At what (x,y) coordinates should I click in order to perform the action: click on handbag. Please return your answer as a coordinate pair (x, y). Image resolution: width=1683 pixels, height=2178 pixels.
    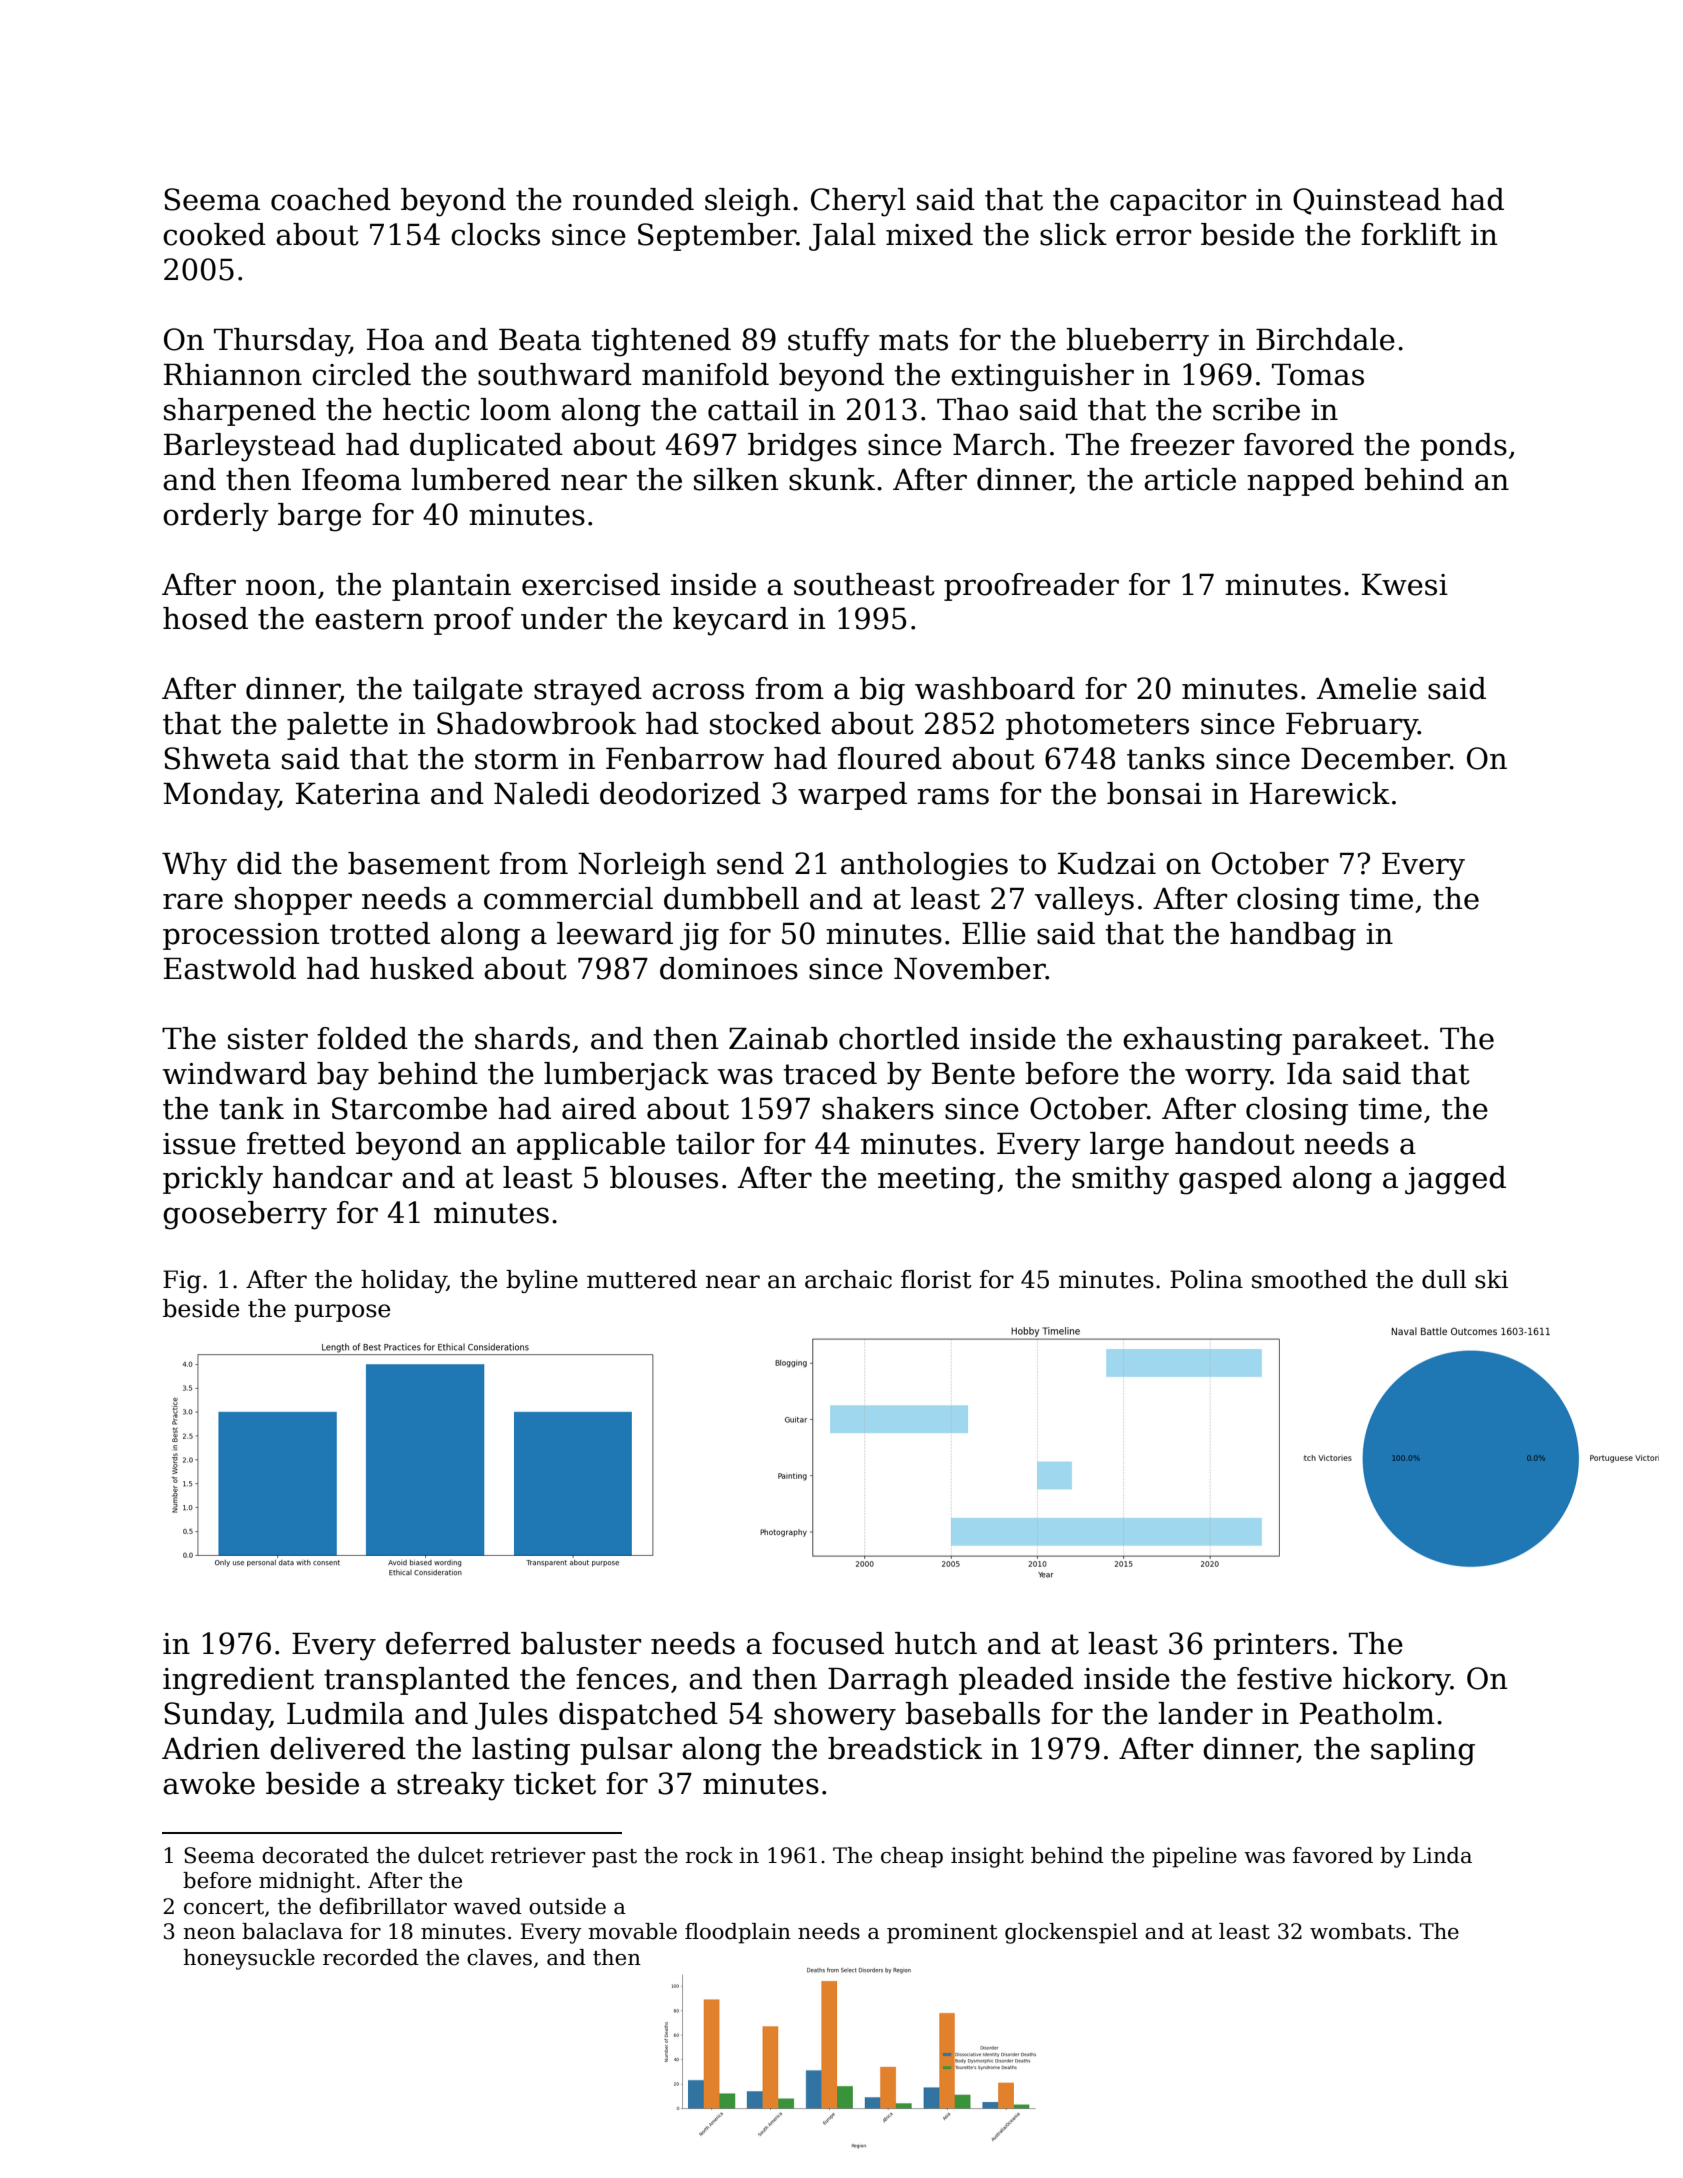
    Looking at the image, I should click on (1293, 936).
